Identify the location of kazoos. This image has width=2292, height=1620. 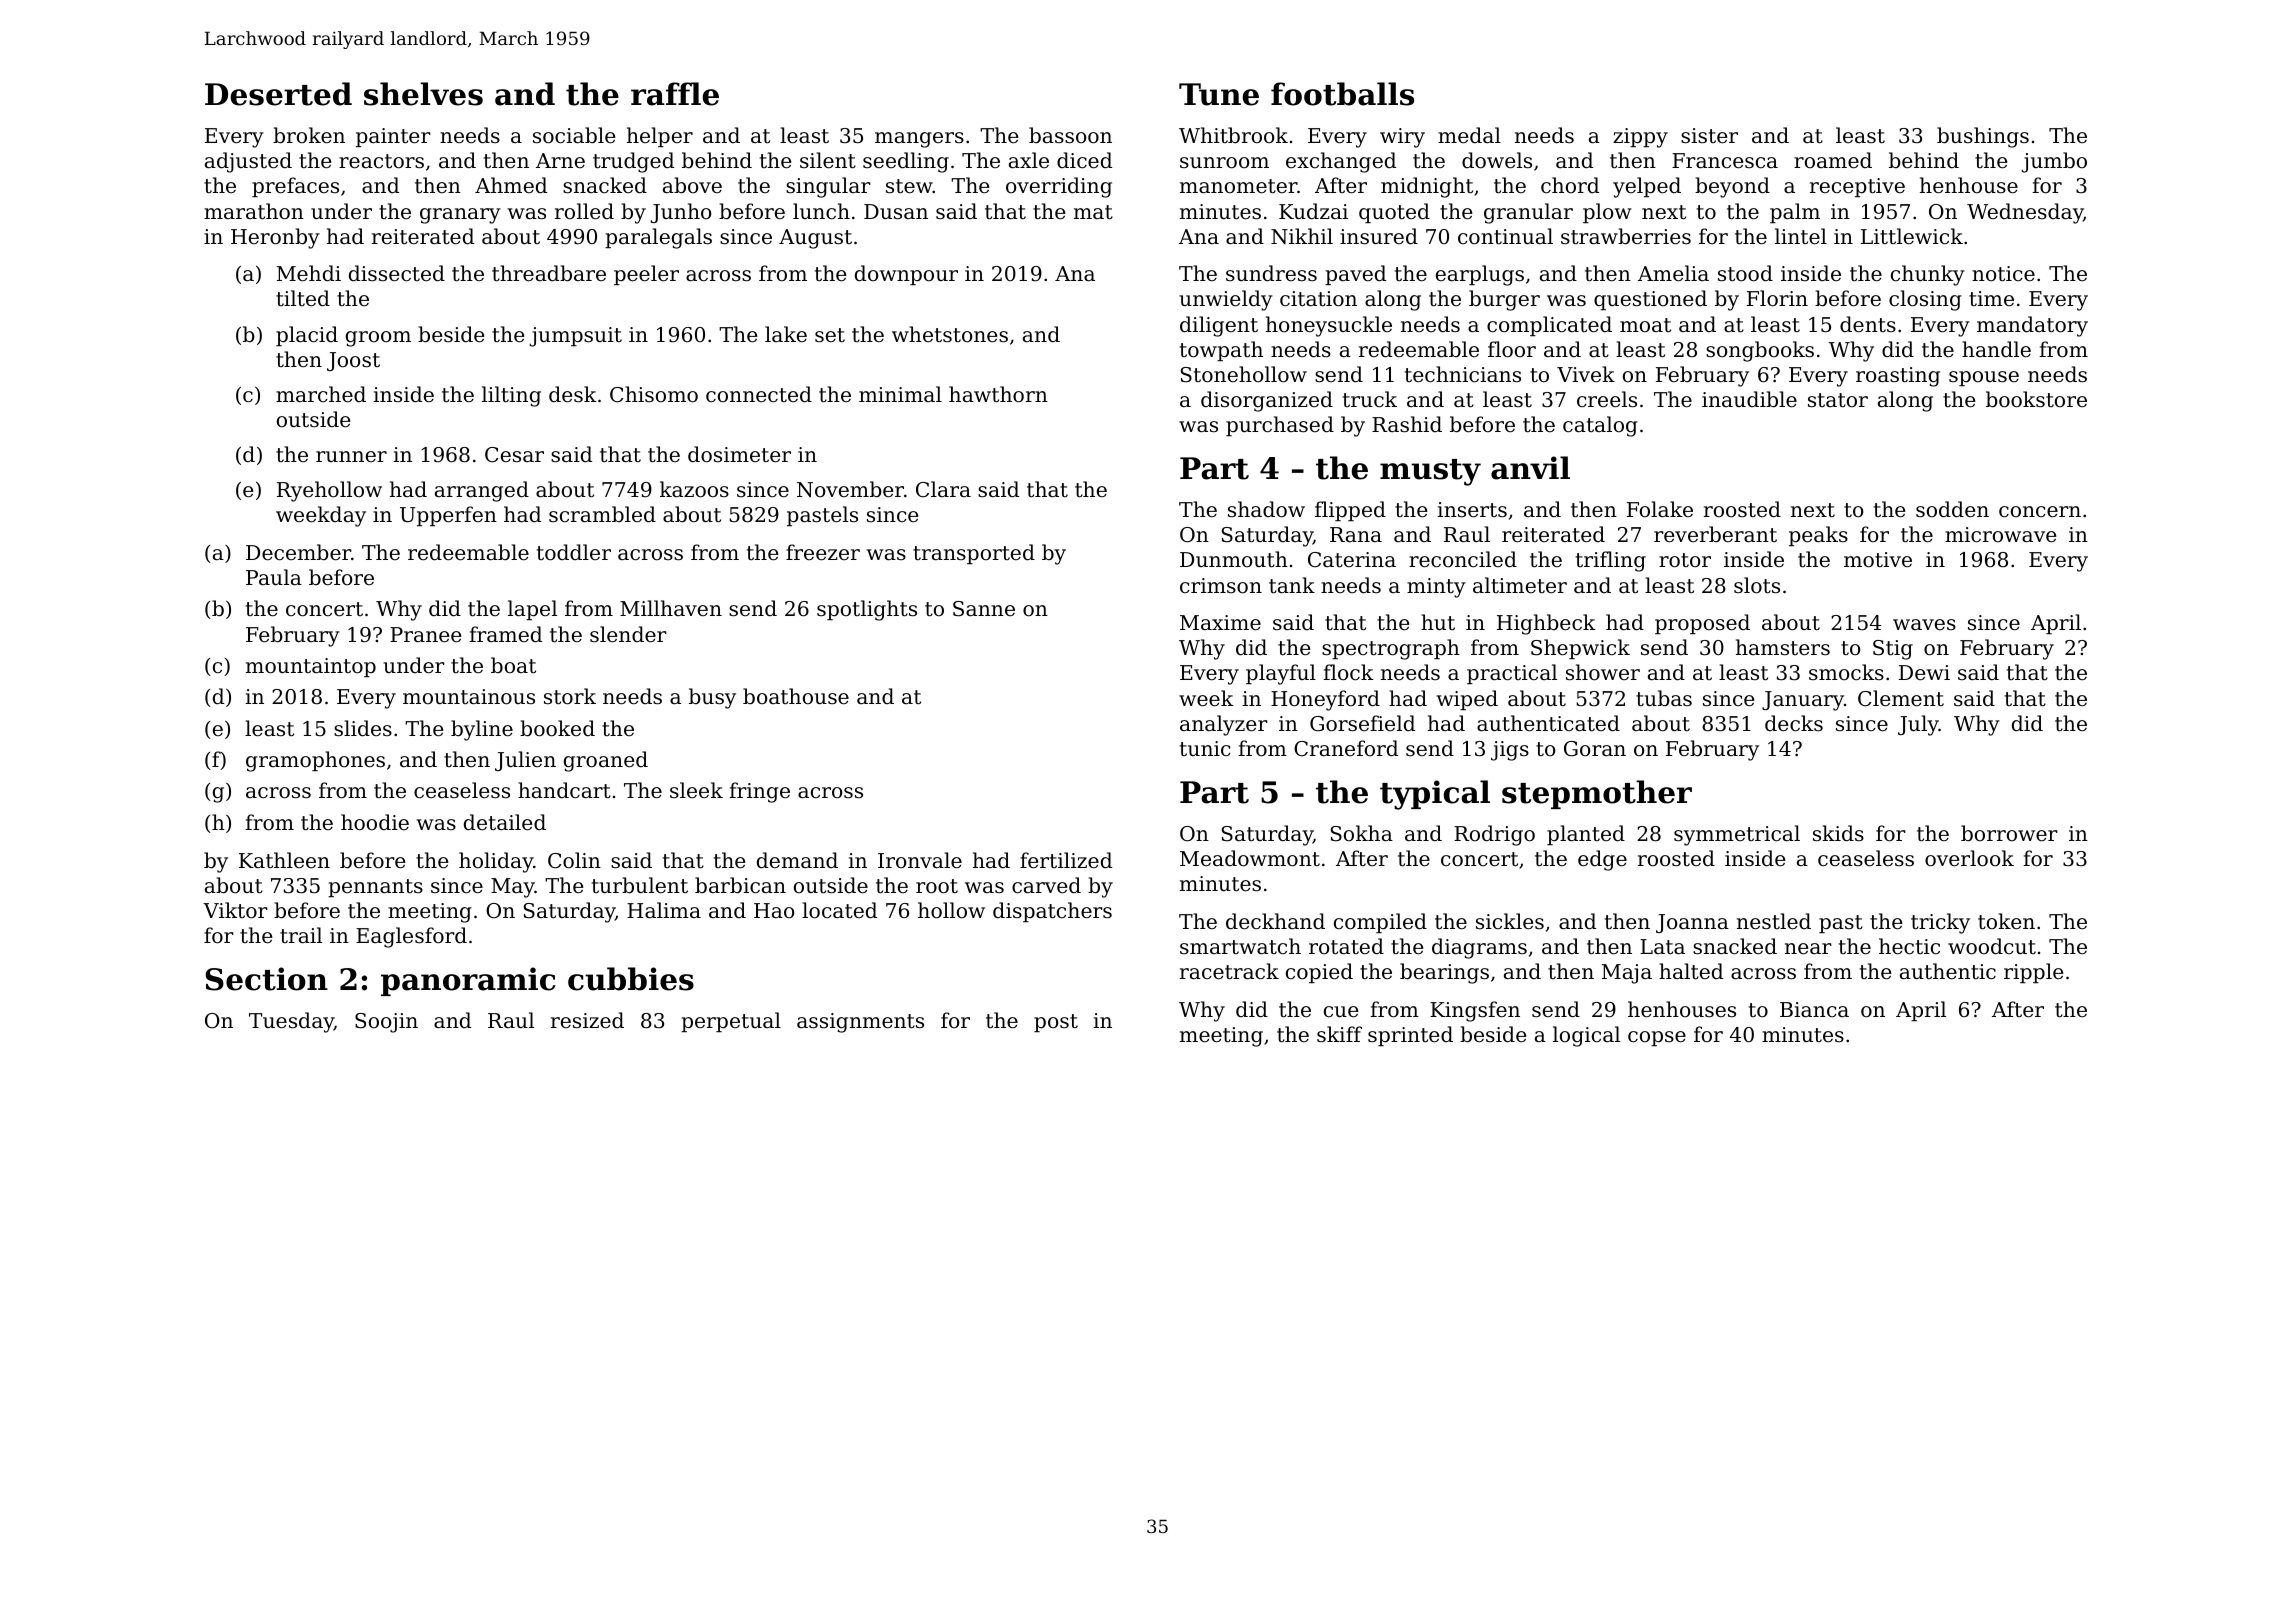
(694, 489).
